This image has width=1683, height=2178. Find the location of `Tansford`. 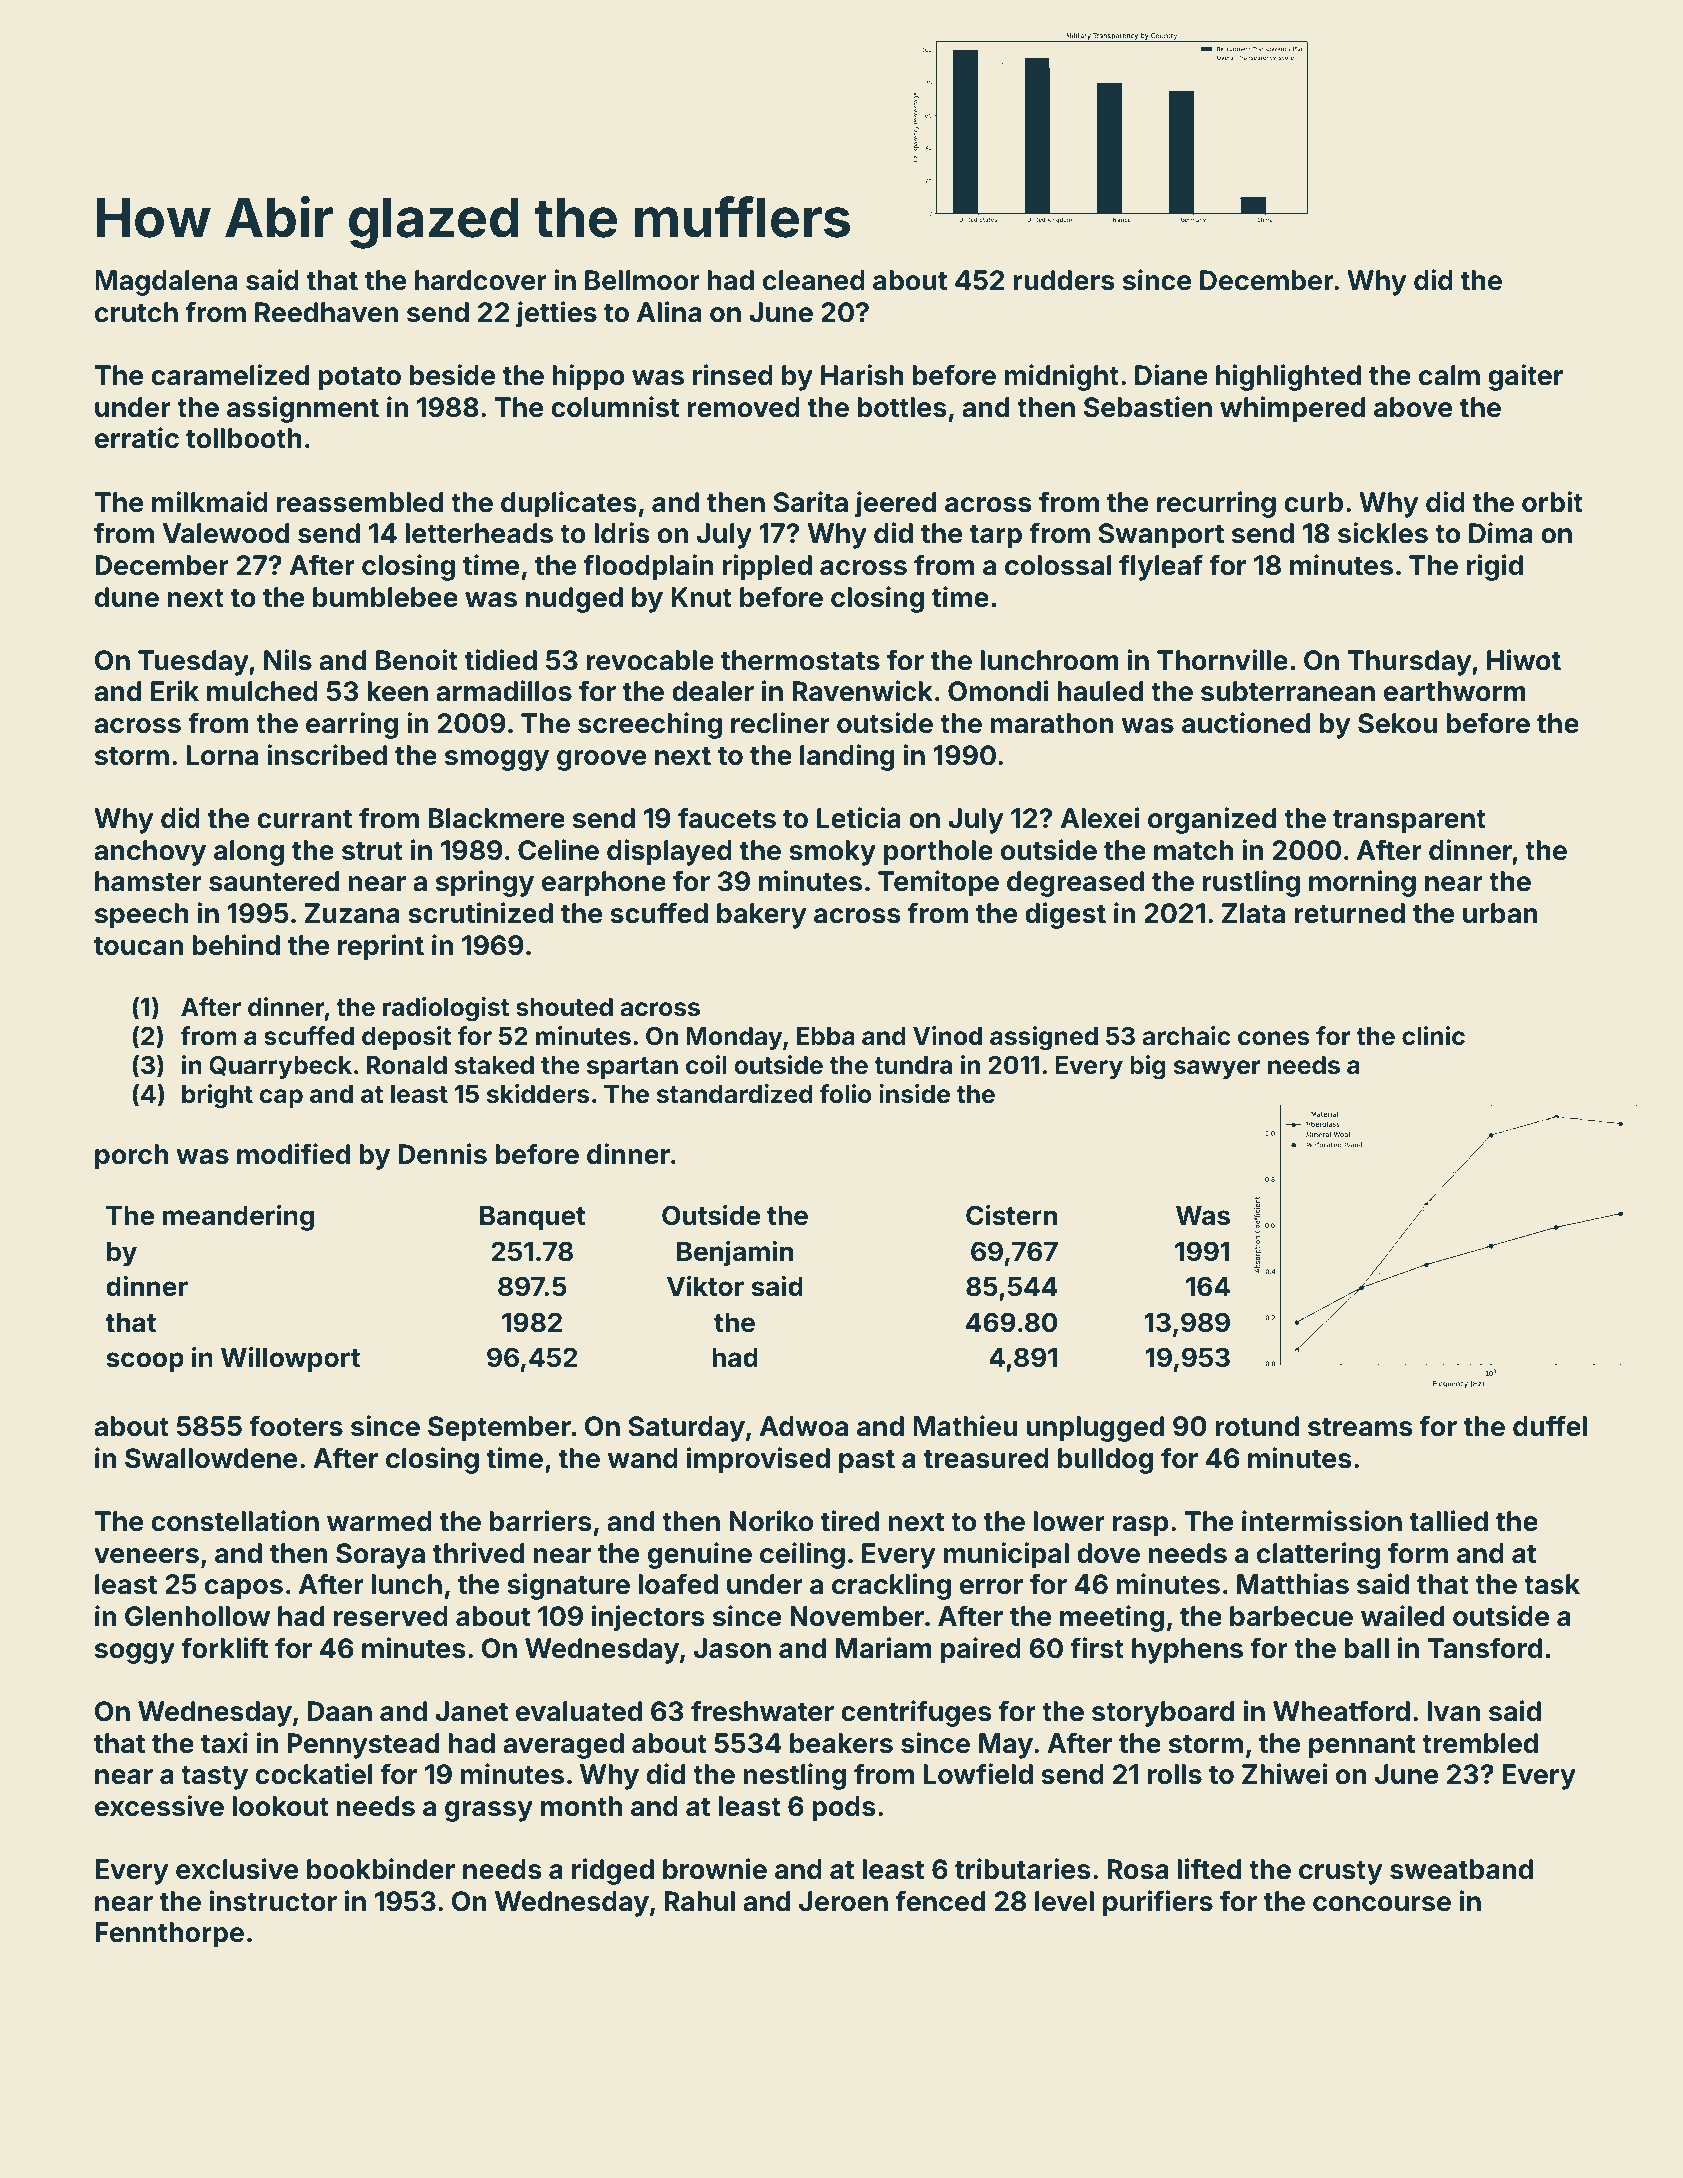

Tansford is located at coordinates (1484, 1648).
